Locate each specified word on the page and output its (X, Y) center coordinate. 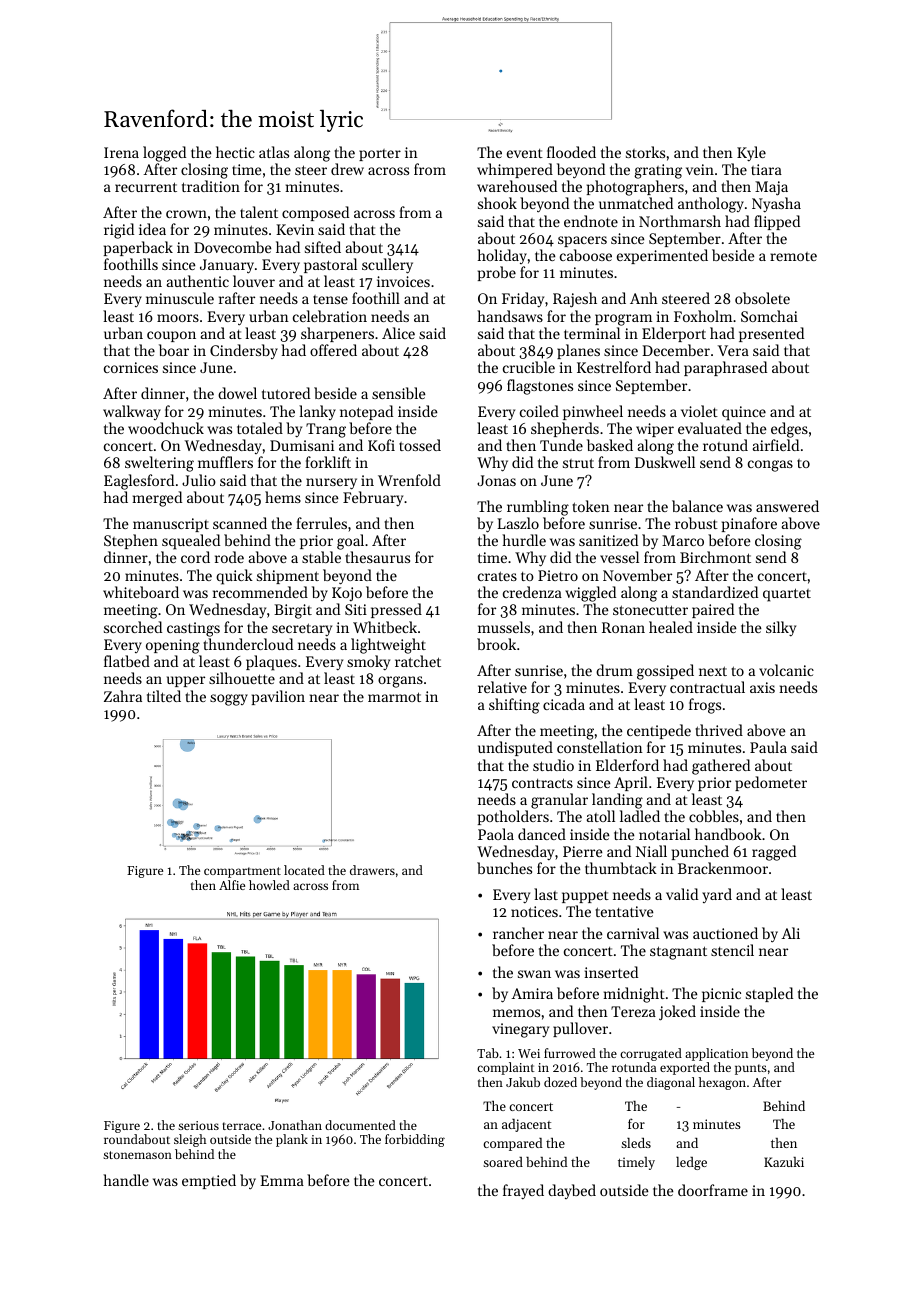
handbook (728, 834)
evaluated (710, 428)
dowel (237, 393)
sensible (399, 393)
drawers (372, 870)
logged (164, 154)
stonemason (137, 1155)
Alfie (232, 885)
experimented (662, 256)
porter (380, 155)
